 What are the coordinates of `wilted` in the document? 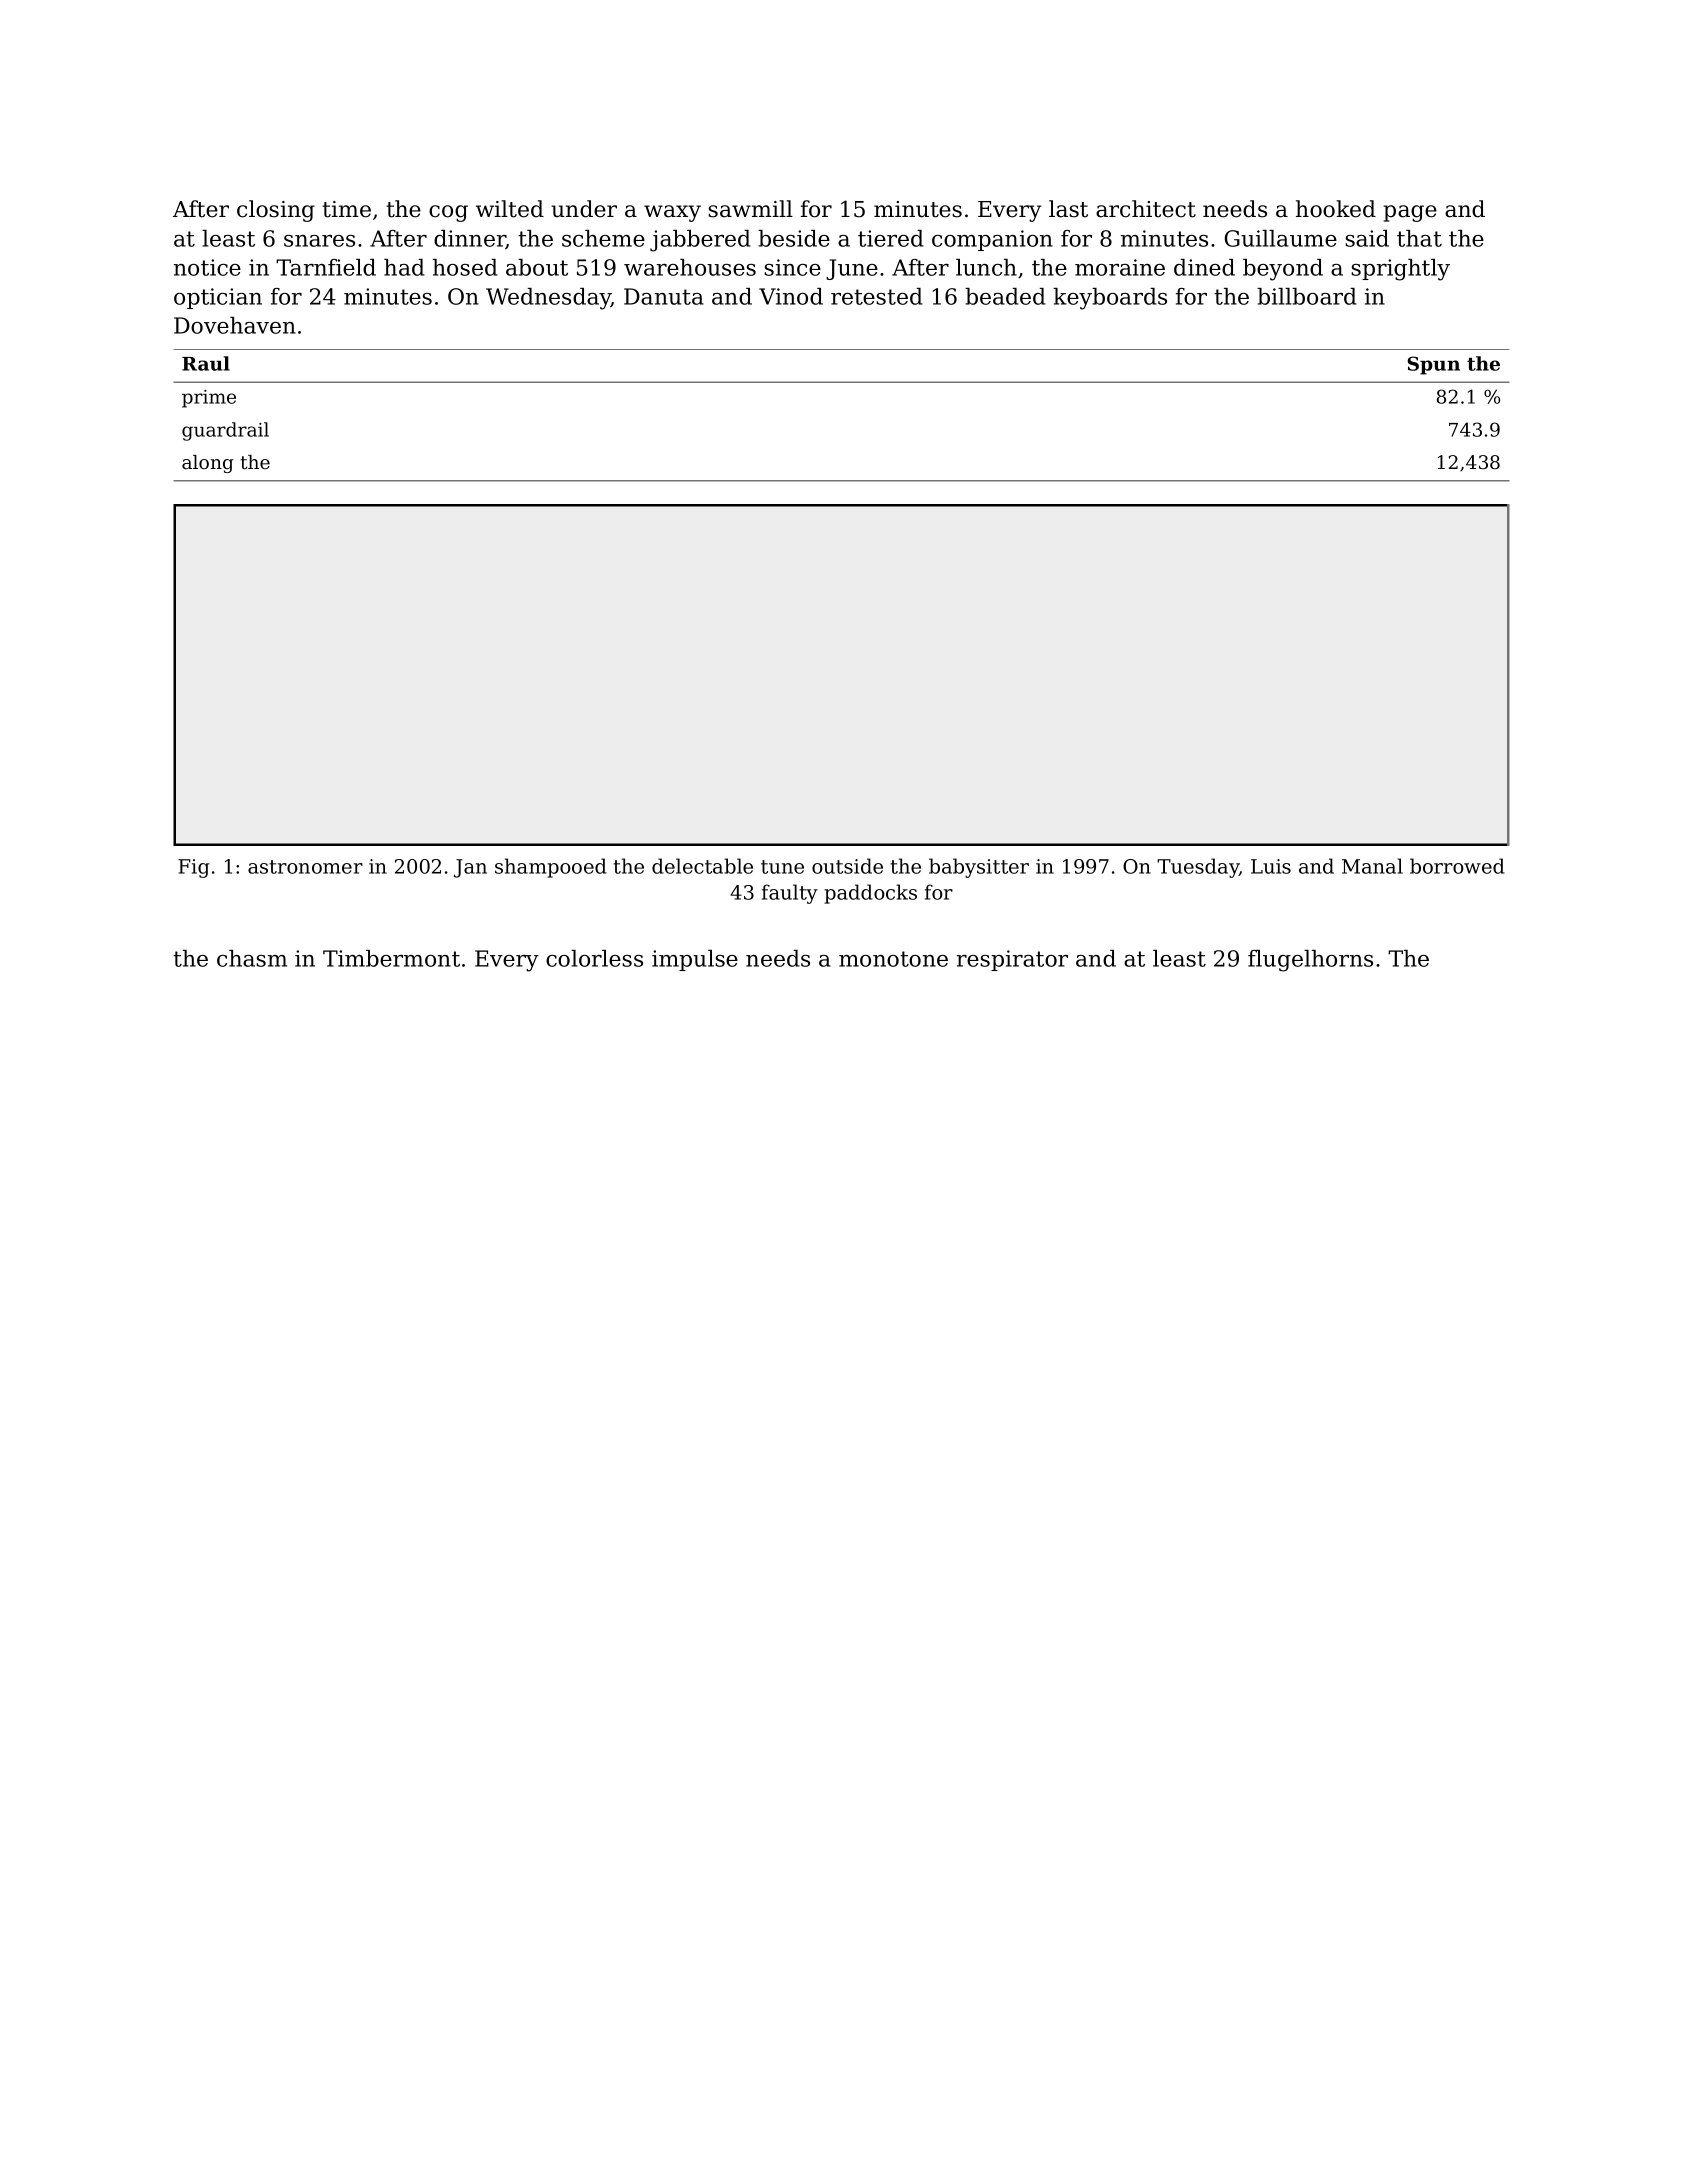 It's located at (510, 209).
